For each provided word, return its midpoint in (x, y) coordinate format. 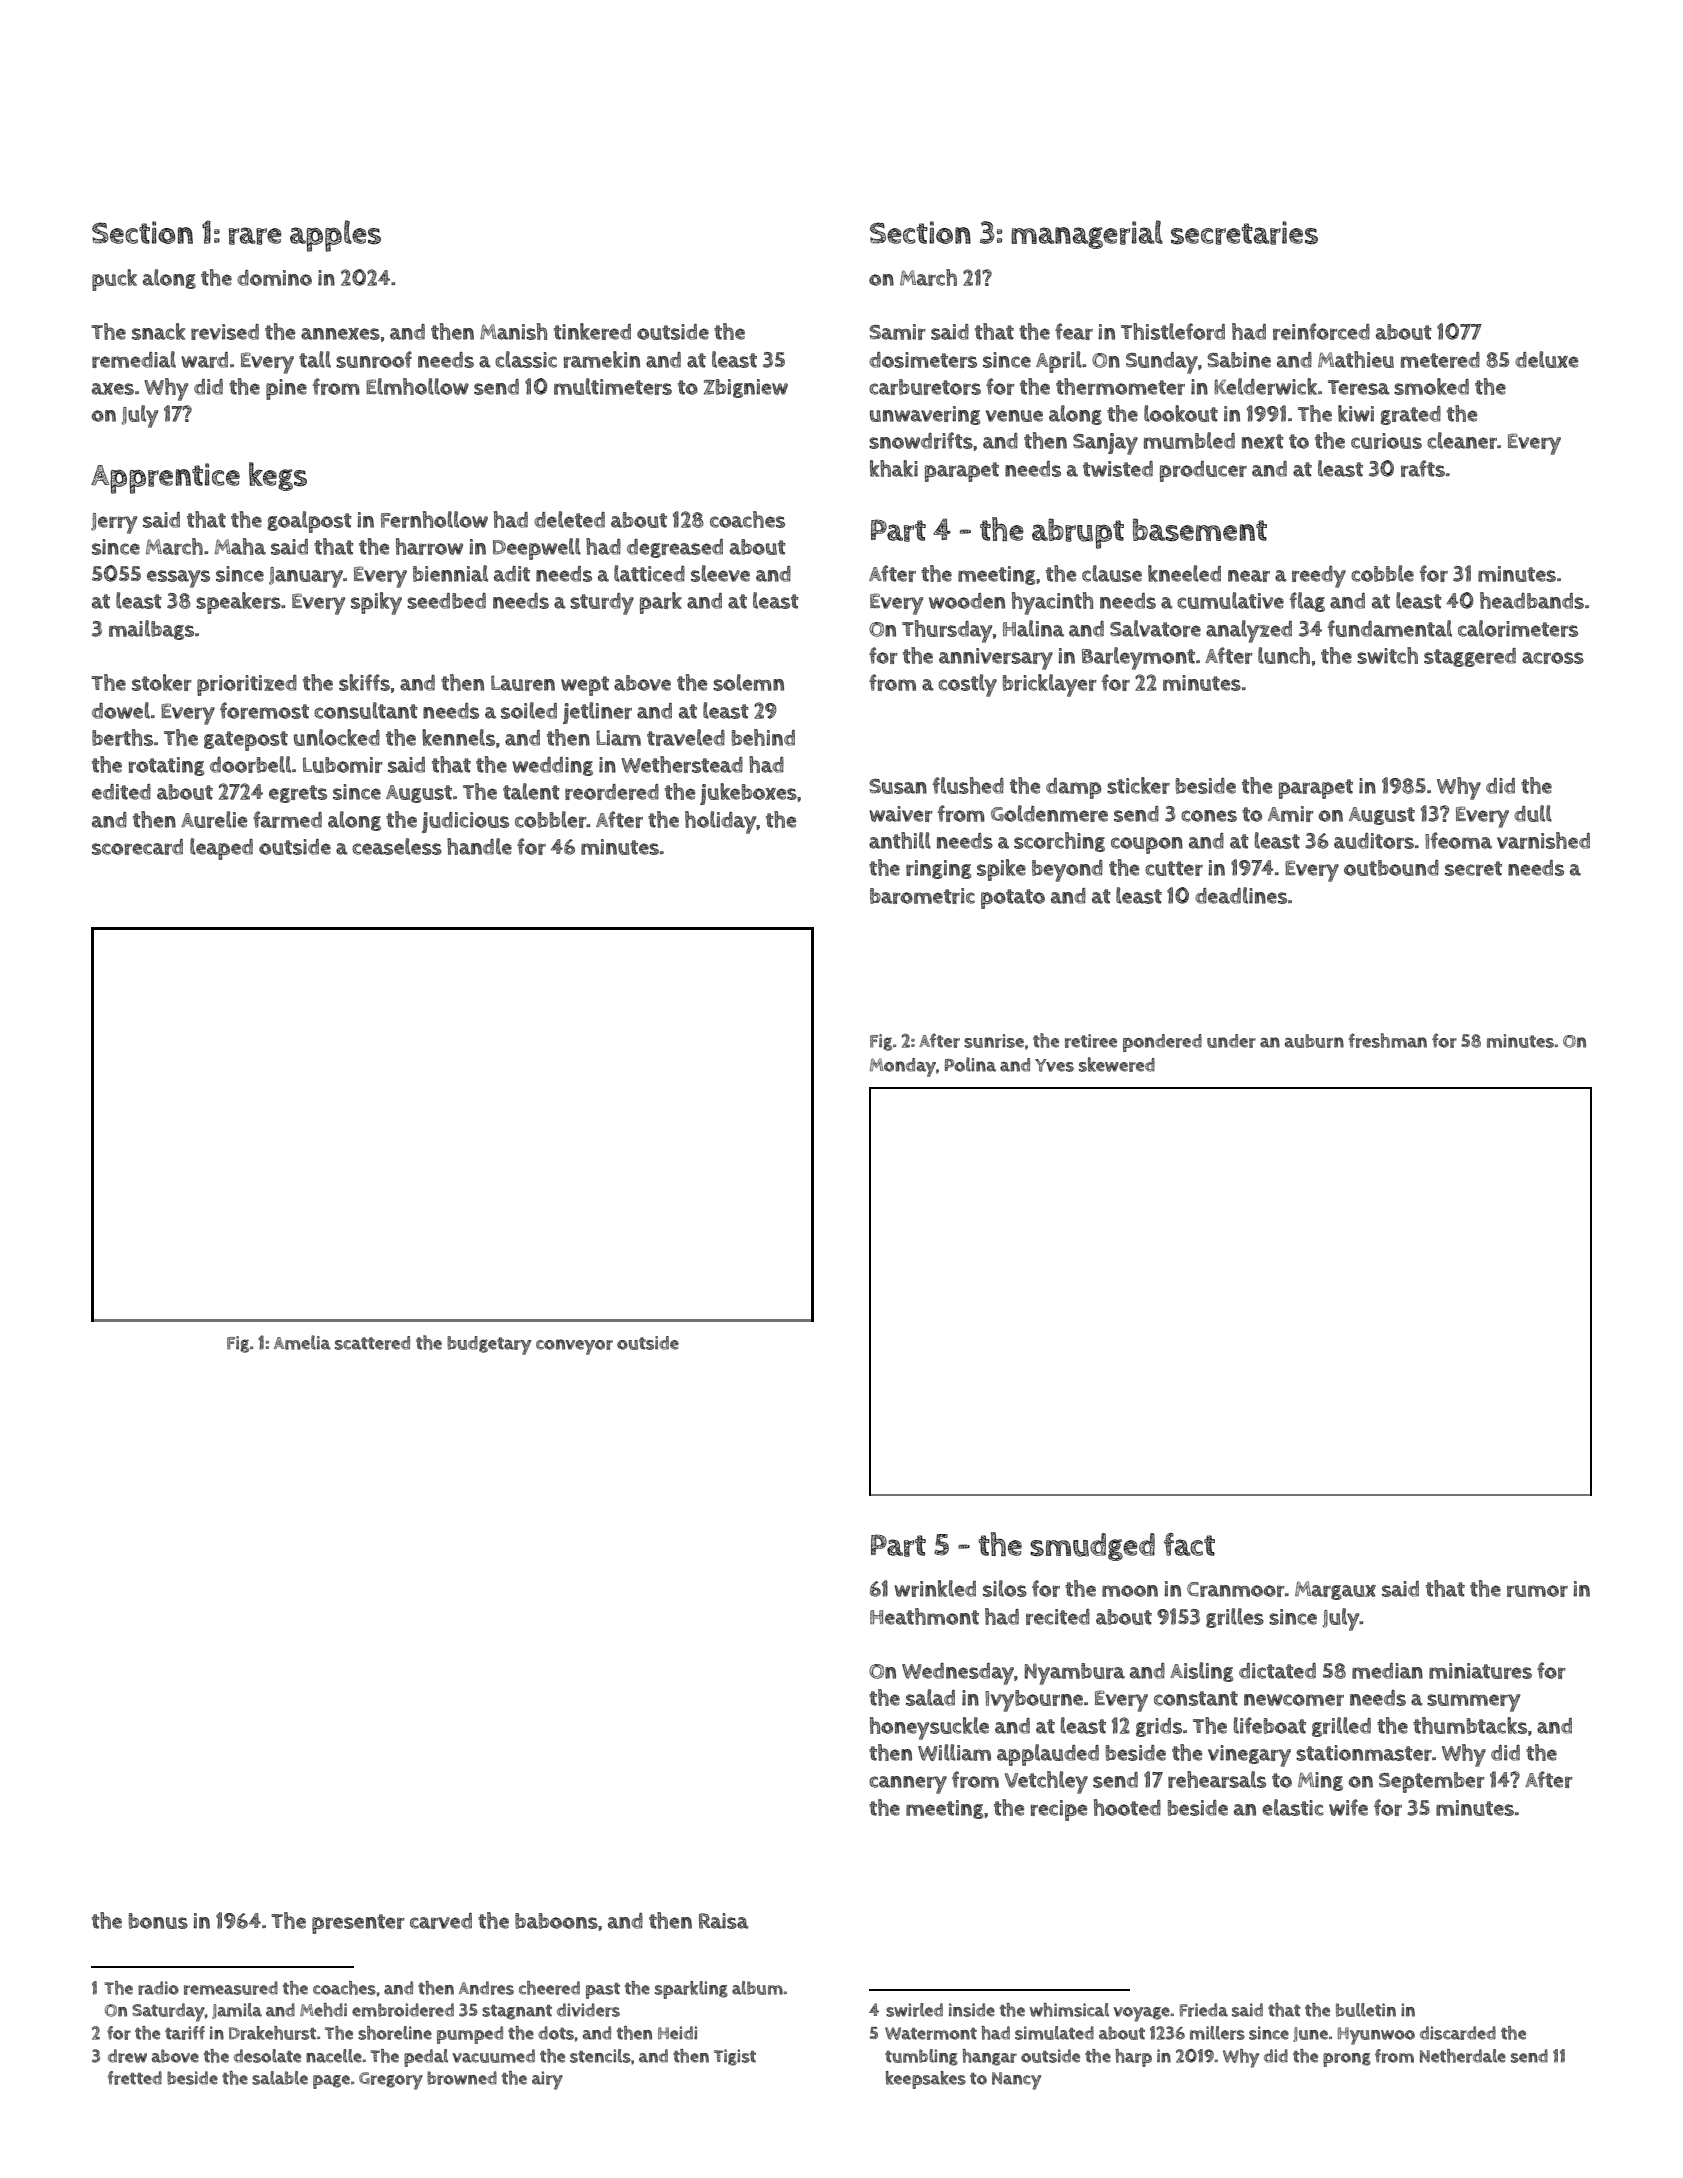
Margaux (1335, 1590)
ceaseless (397, 846)
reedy (1319, 577)
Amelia (302, 1342)
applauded (1048, 1755)
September (1432, 1782)
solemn (748, 682)
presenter (358, 1924)
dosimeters (923, 360)
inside (972, 2010)
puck (114, 280)
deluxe (1546, 359)
